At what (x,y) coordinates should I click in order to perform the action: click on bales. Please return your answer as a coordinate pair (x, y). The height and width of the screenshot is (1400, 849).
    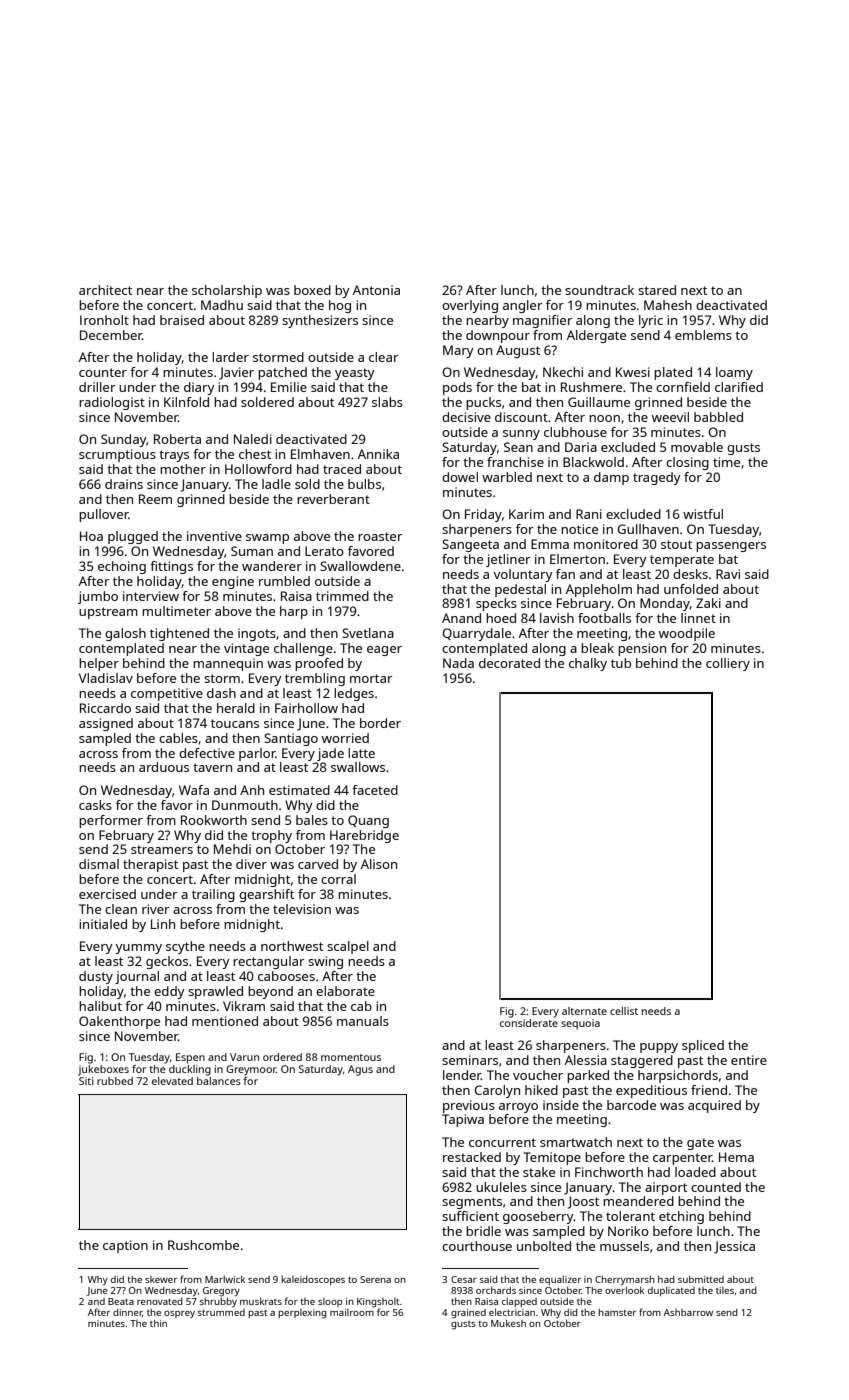
    Looking at the image, I should click on (312, 820).
